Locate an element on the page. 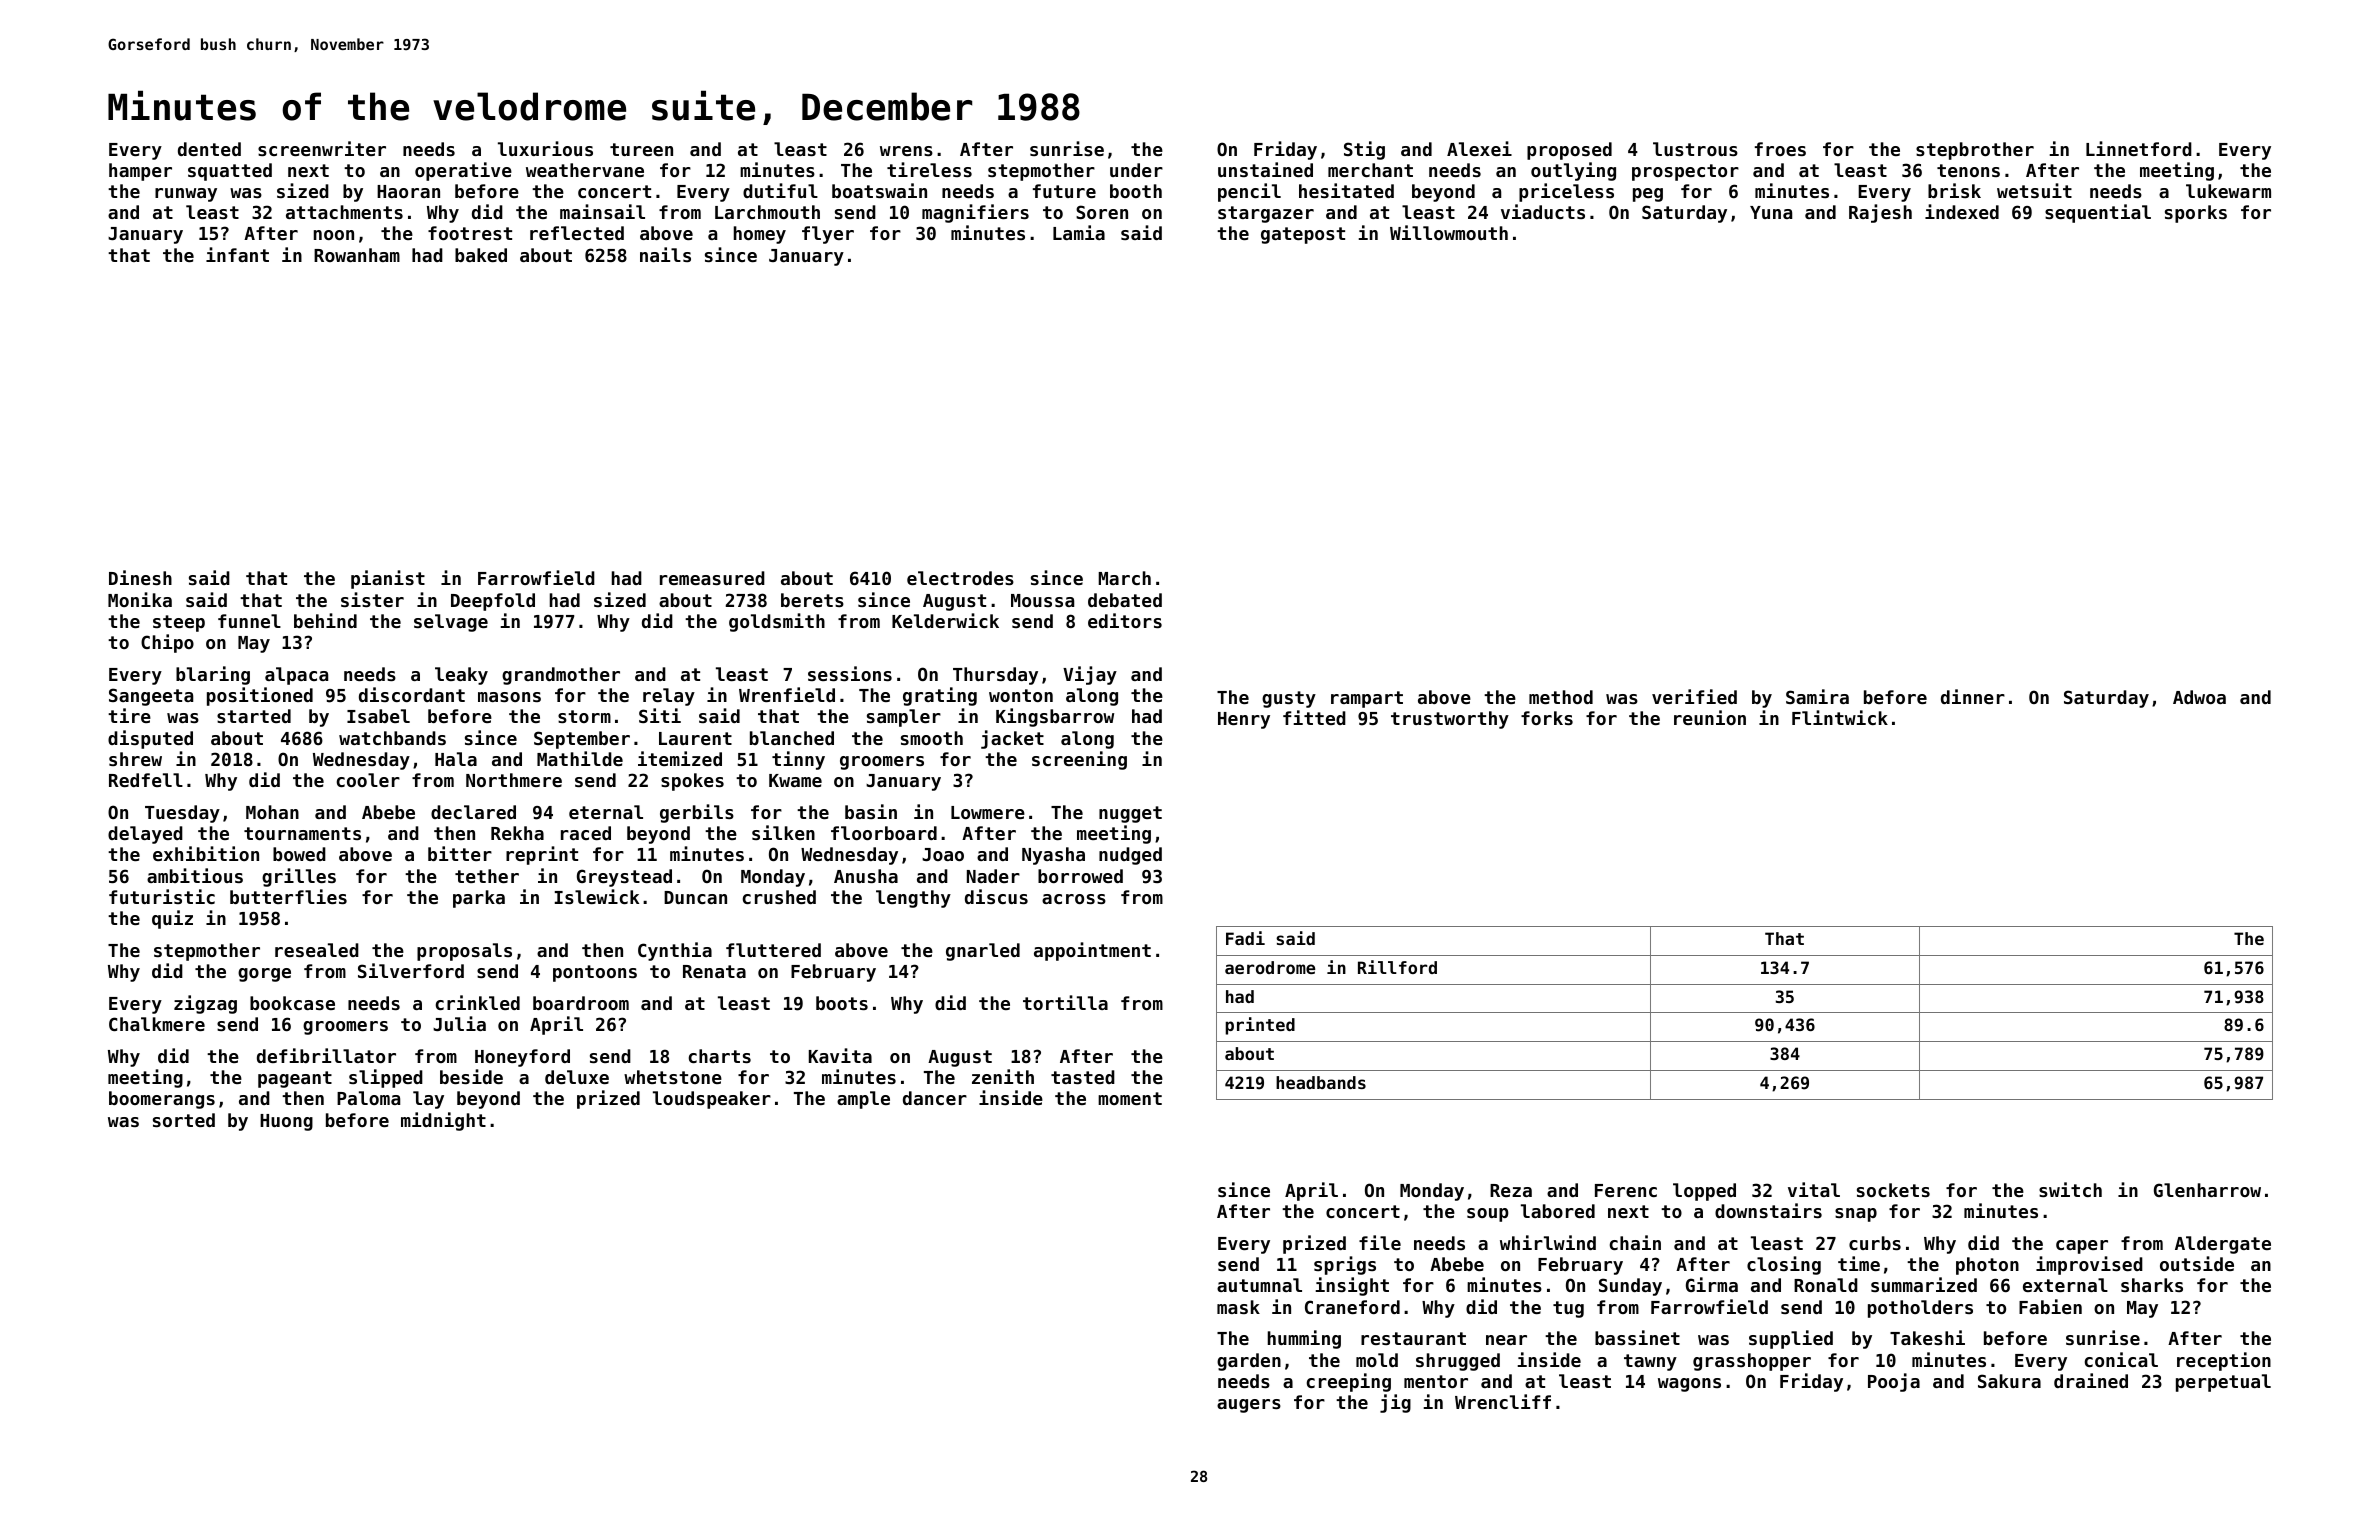 The width and height of the image is (2380, 1540). dented is located at coordinates (209, 149).
